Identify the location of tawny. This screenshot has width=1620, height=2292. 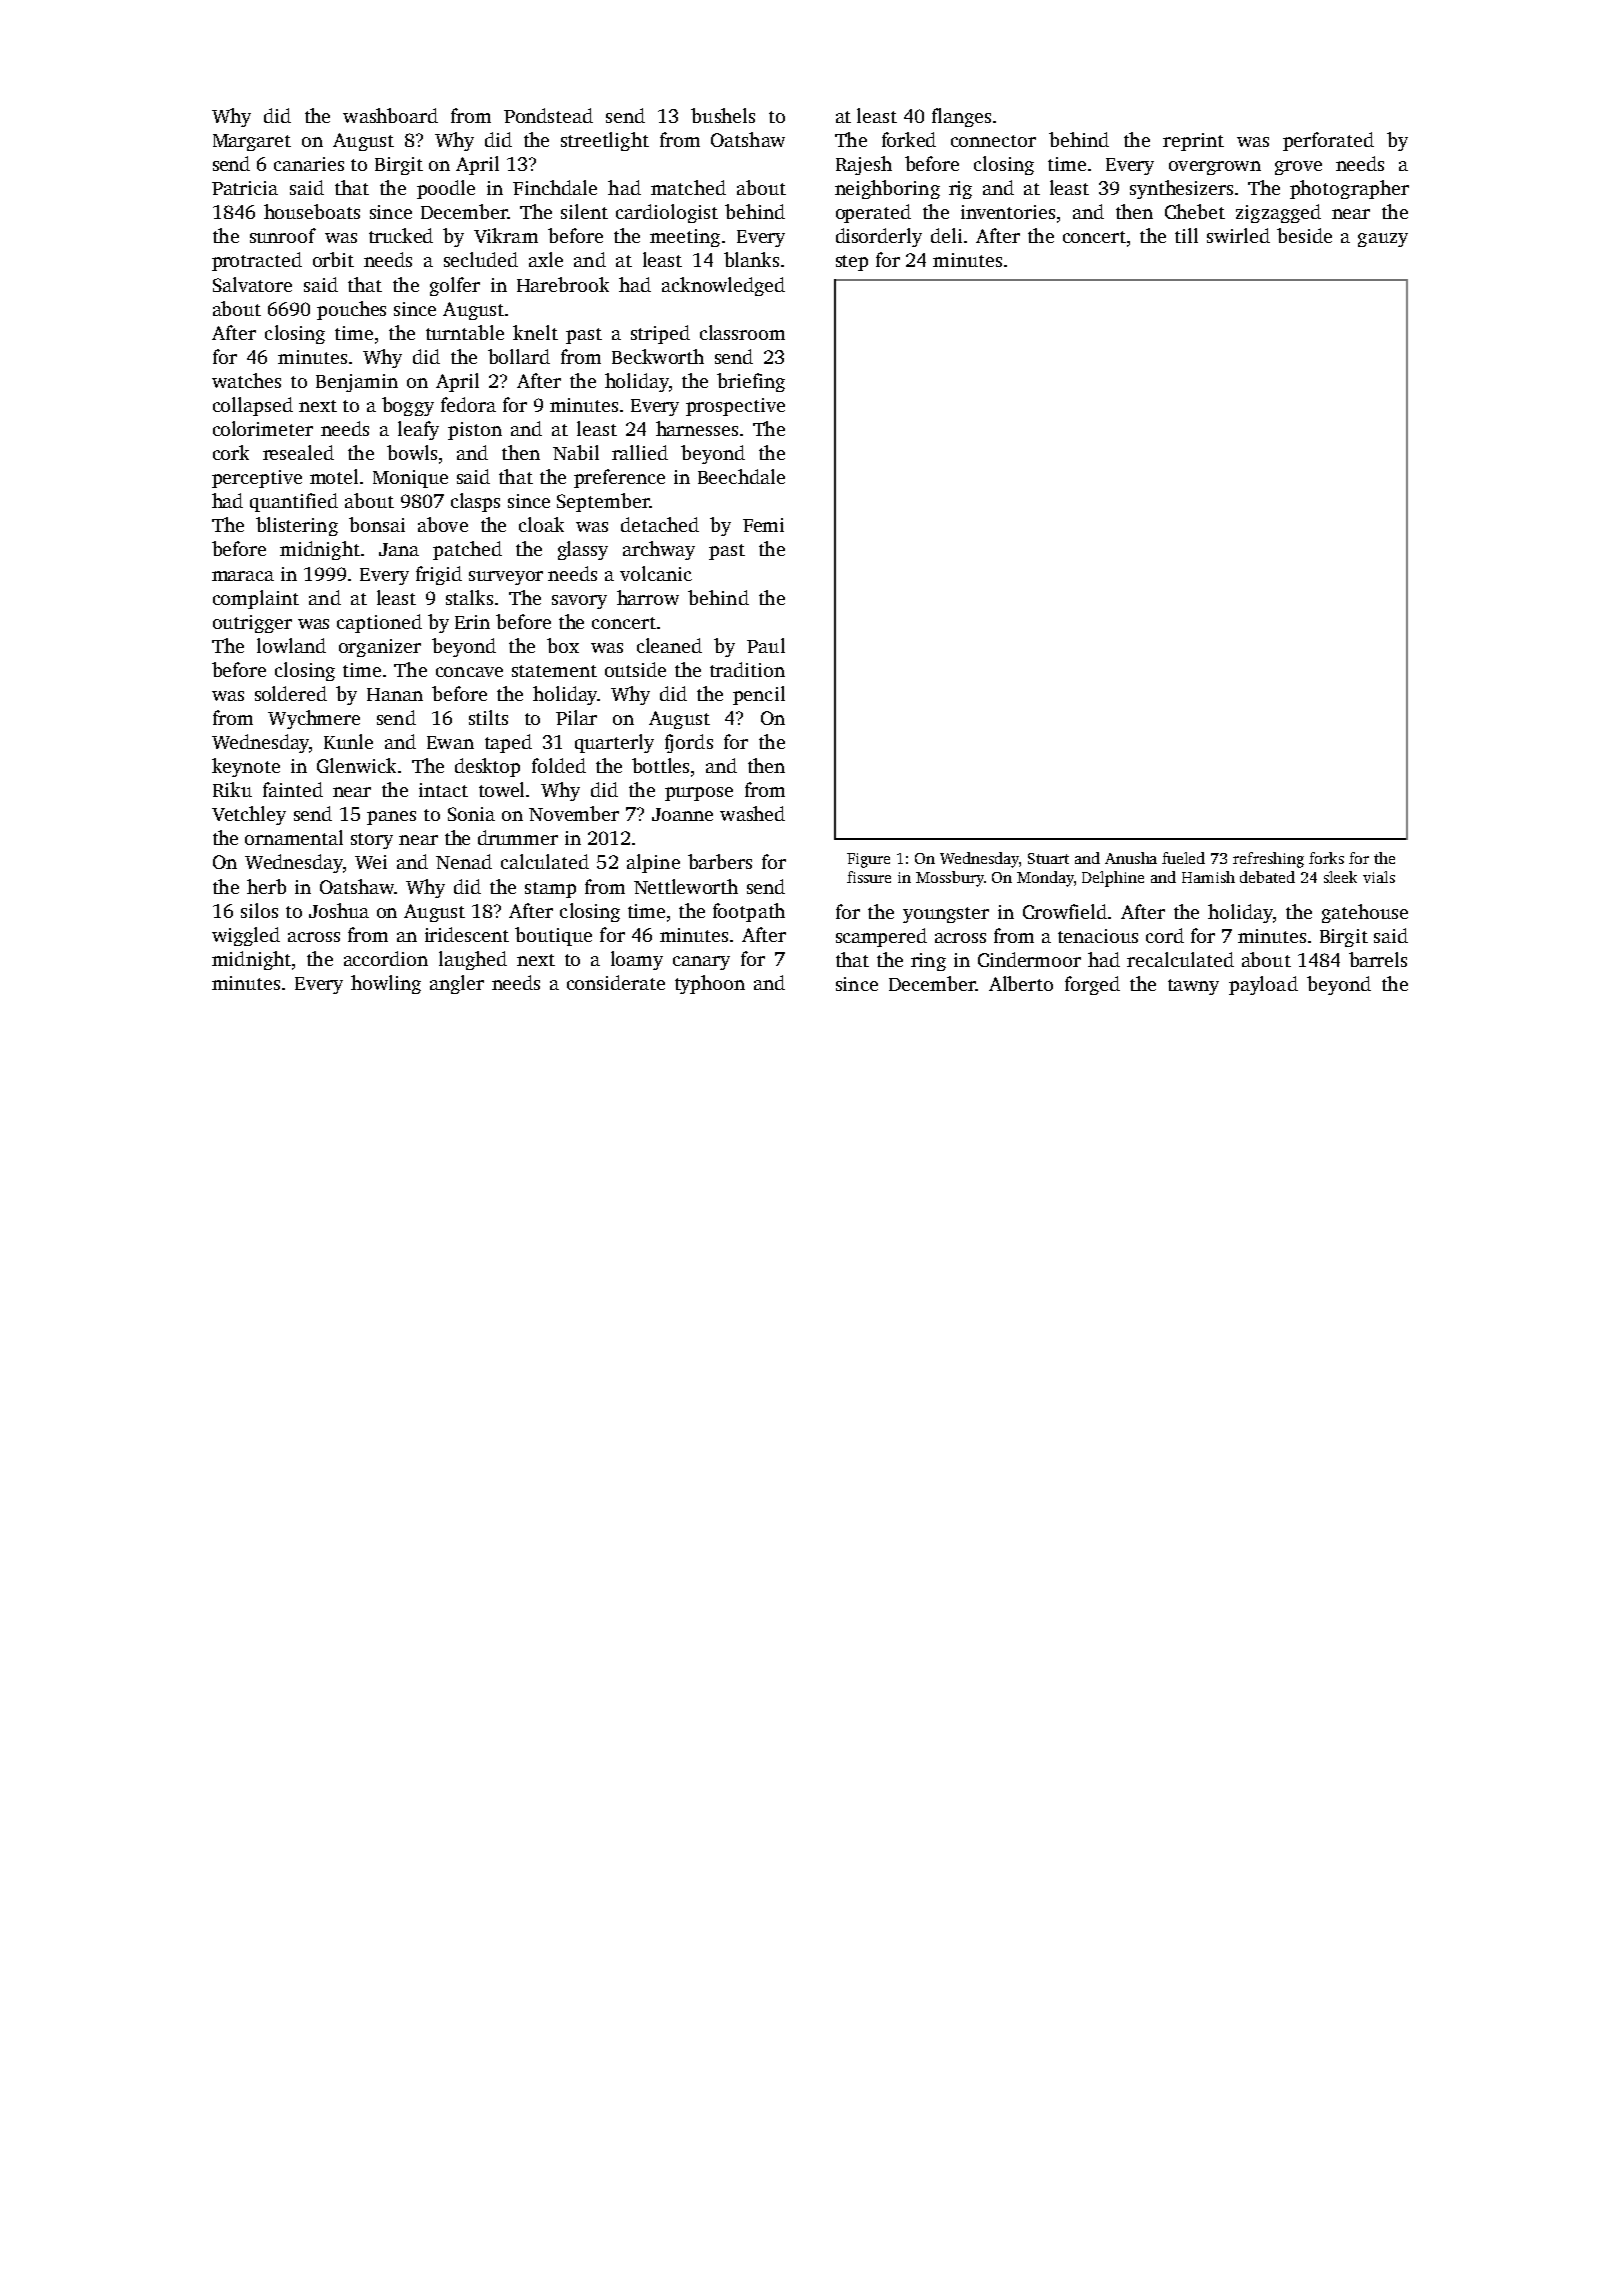
(1193, 987).
